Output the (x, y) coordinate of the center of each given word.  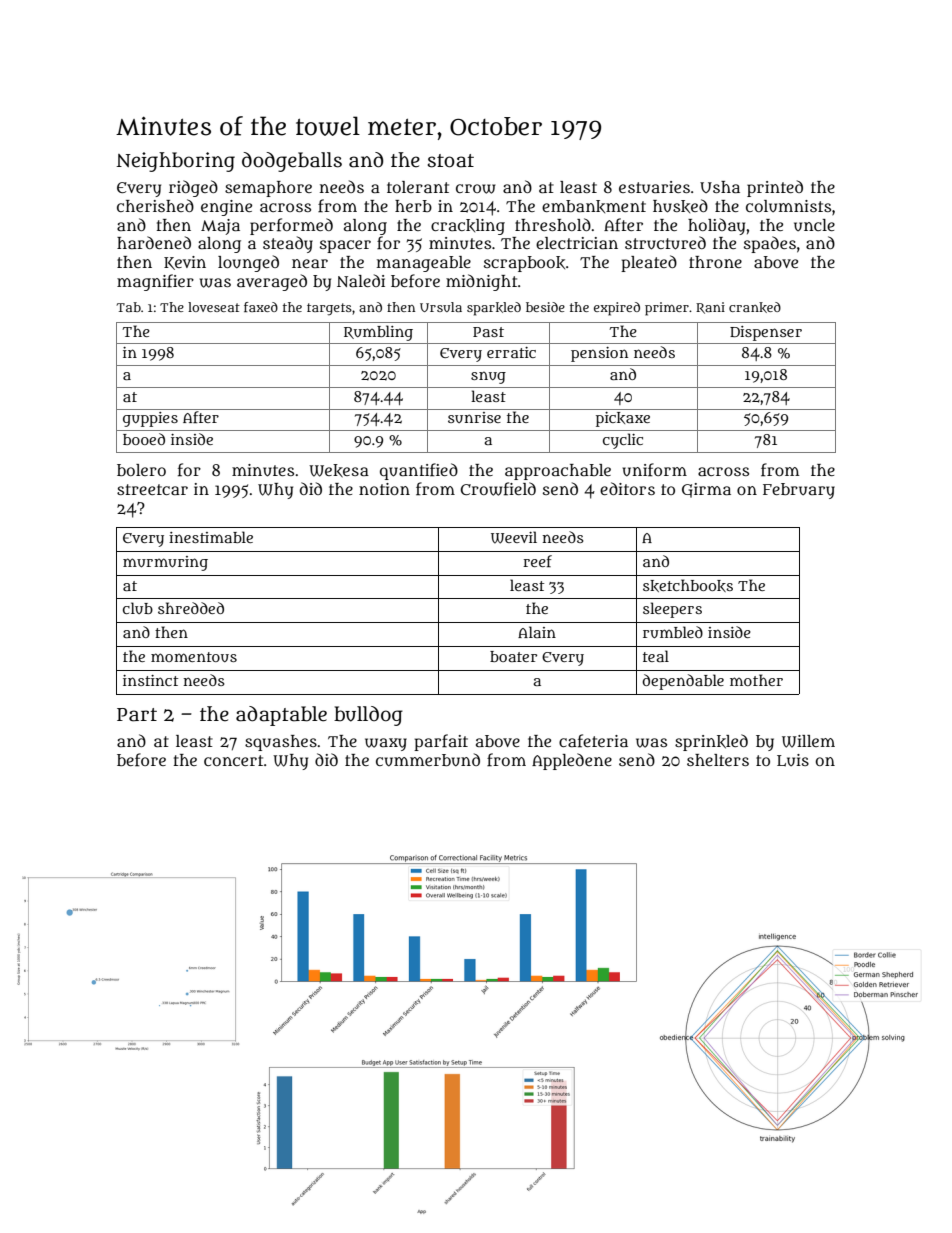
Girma (706, 490)
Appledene (572, 761)
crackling (468, 227)
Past (488, 332)
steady (288, 244)
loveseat (214, 307)
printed (775, 188)
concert (233, 760)
